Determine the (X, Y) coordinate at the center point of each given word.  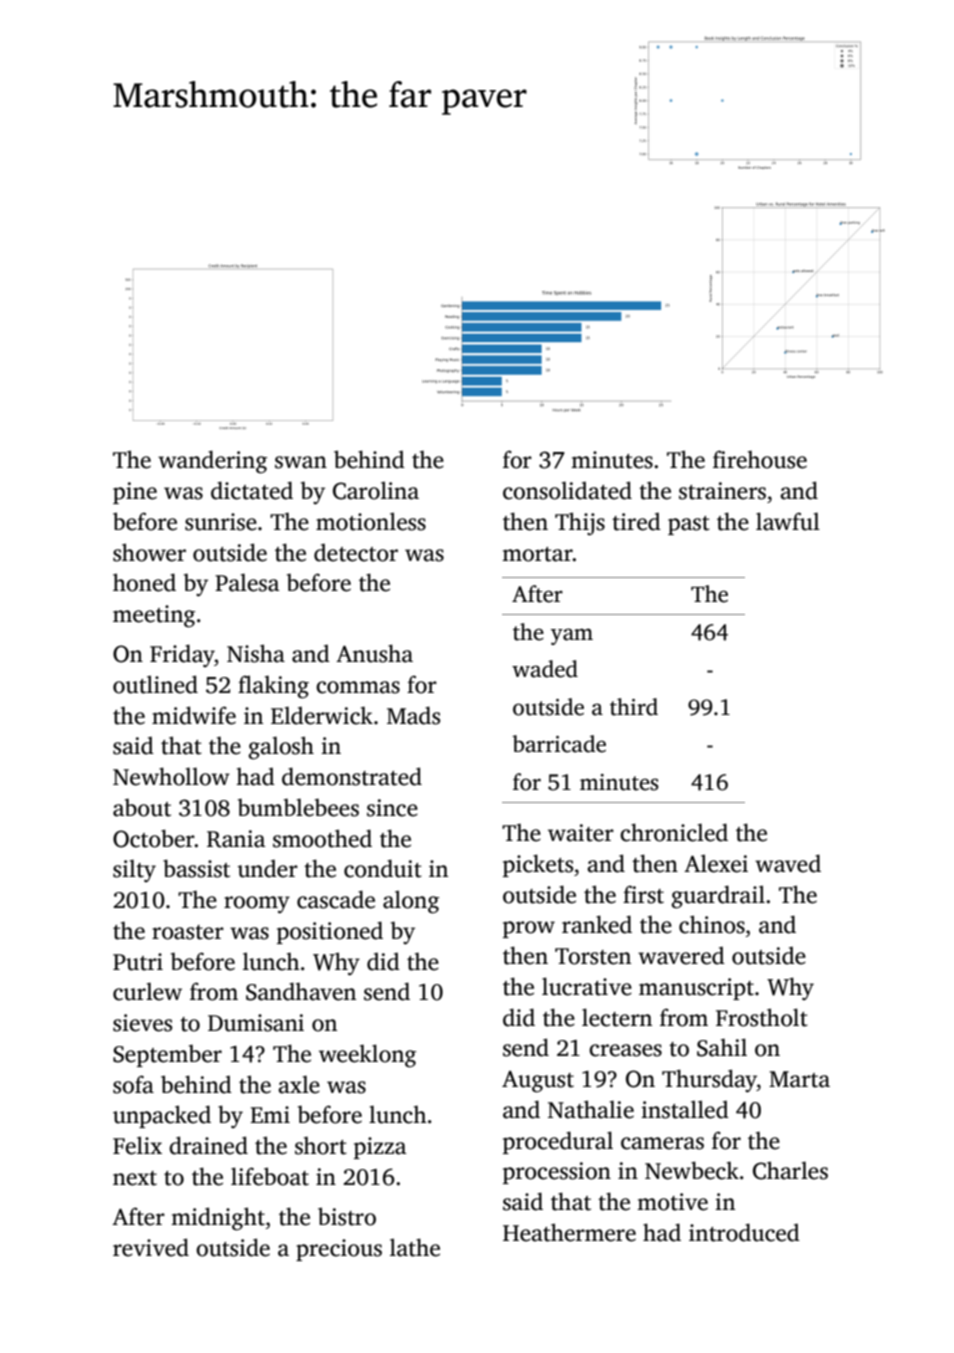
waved (788, 863)
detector (356, 553)
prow (529, 929)
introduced (744, 1232)
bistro (347, 1216)
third (634, 707)
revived (151, 1247)
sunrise (221, 522)
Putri (138, 962)
